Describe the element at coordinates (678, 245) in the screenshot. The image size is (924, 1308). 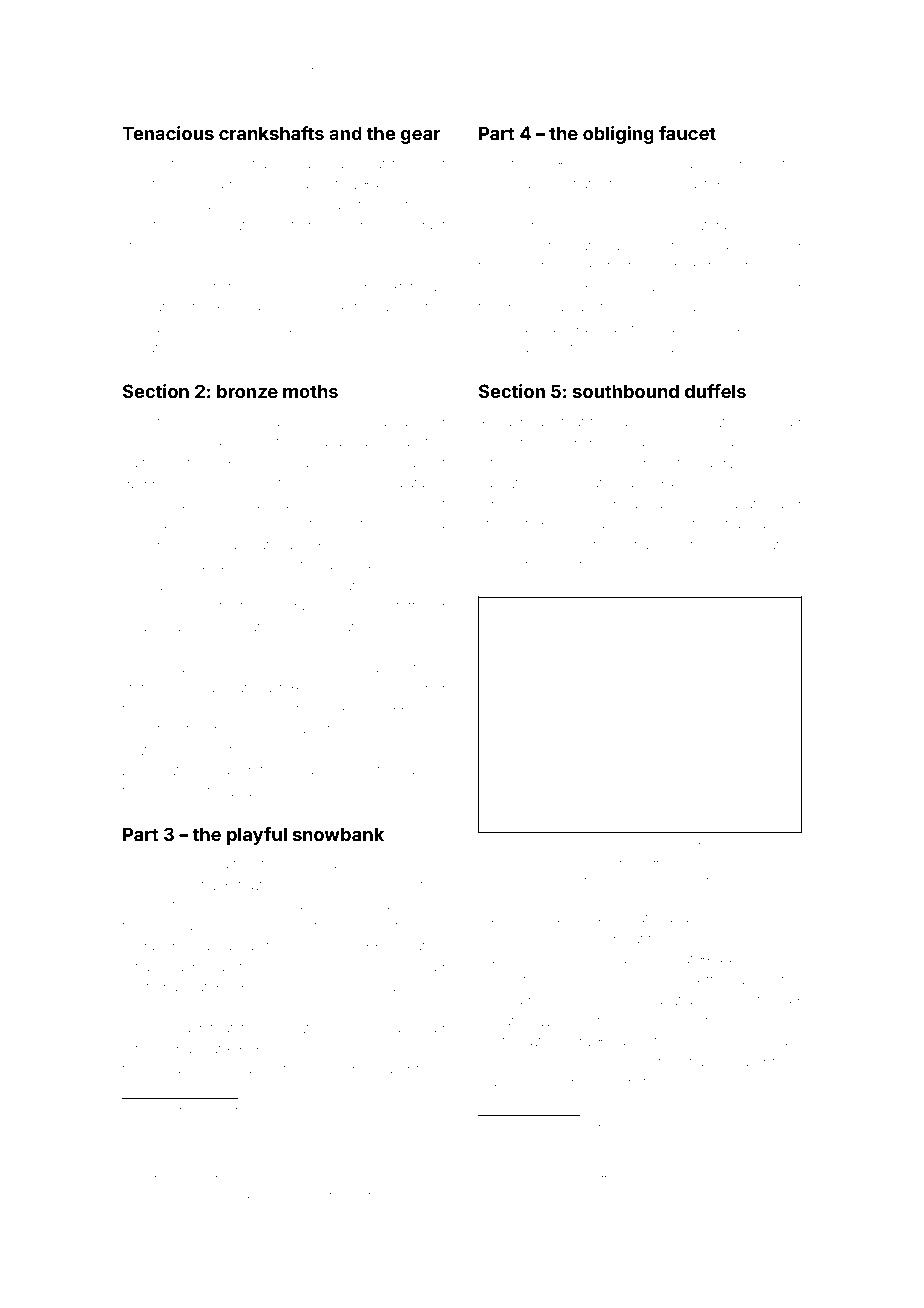
I see `October` at that location.
